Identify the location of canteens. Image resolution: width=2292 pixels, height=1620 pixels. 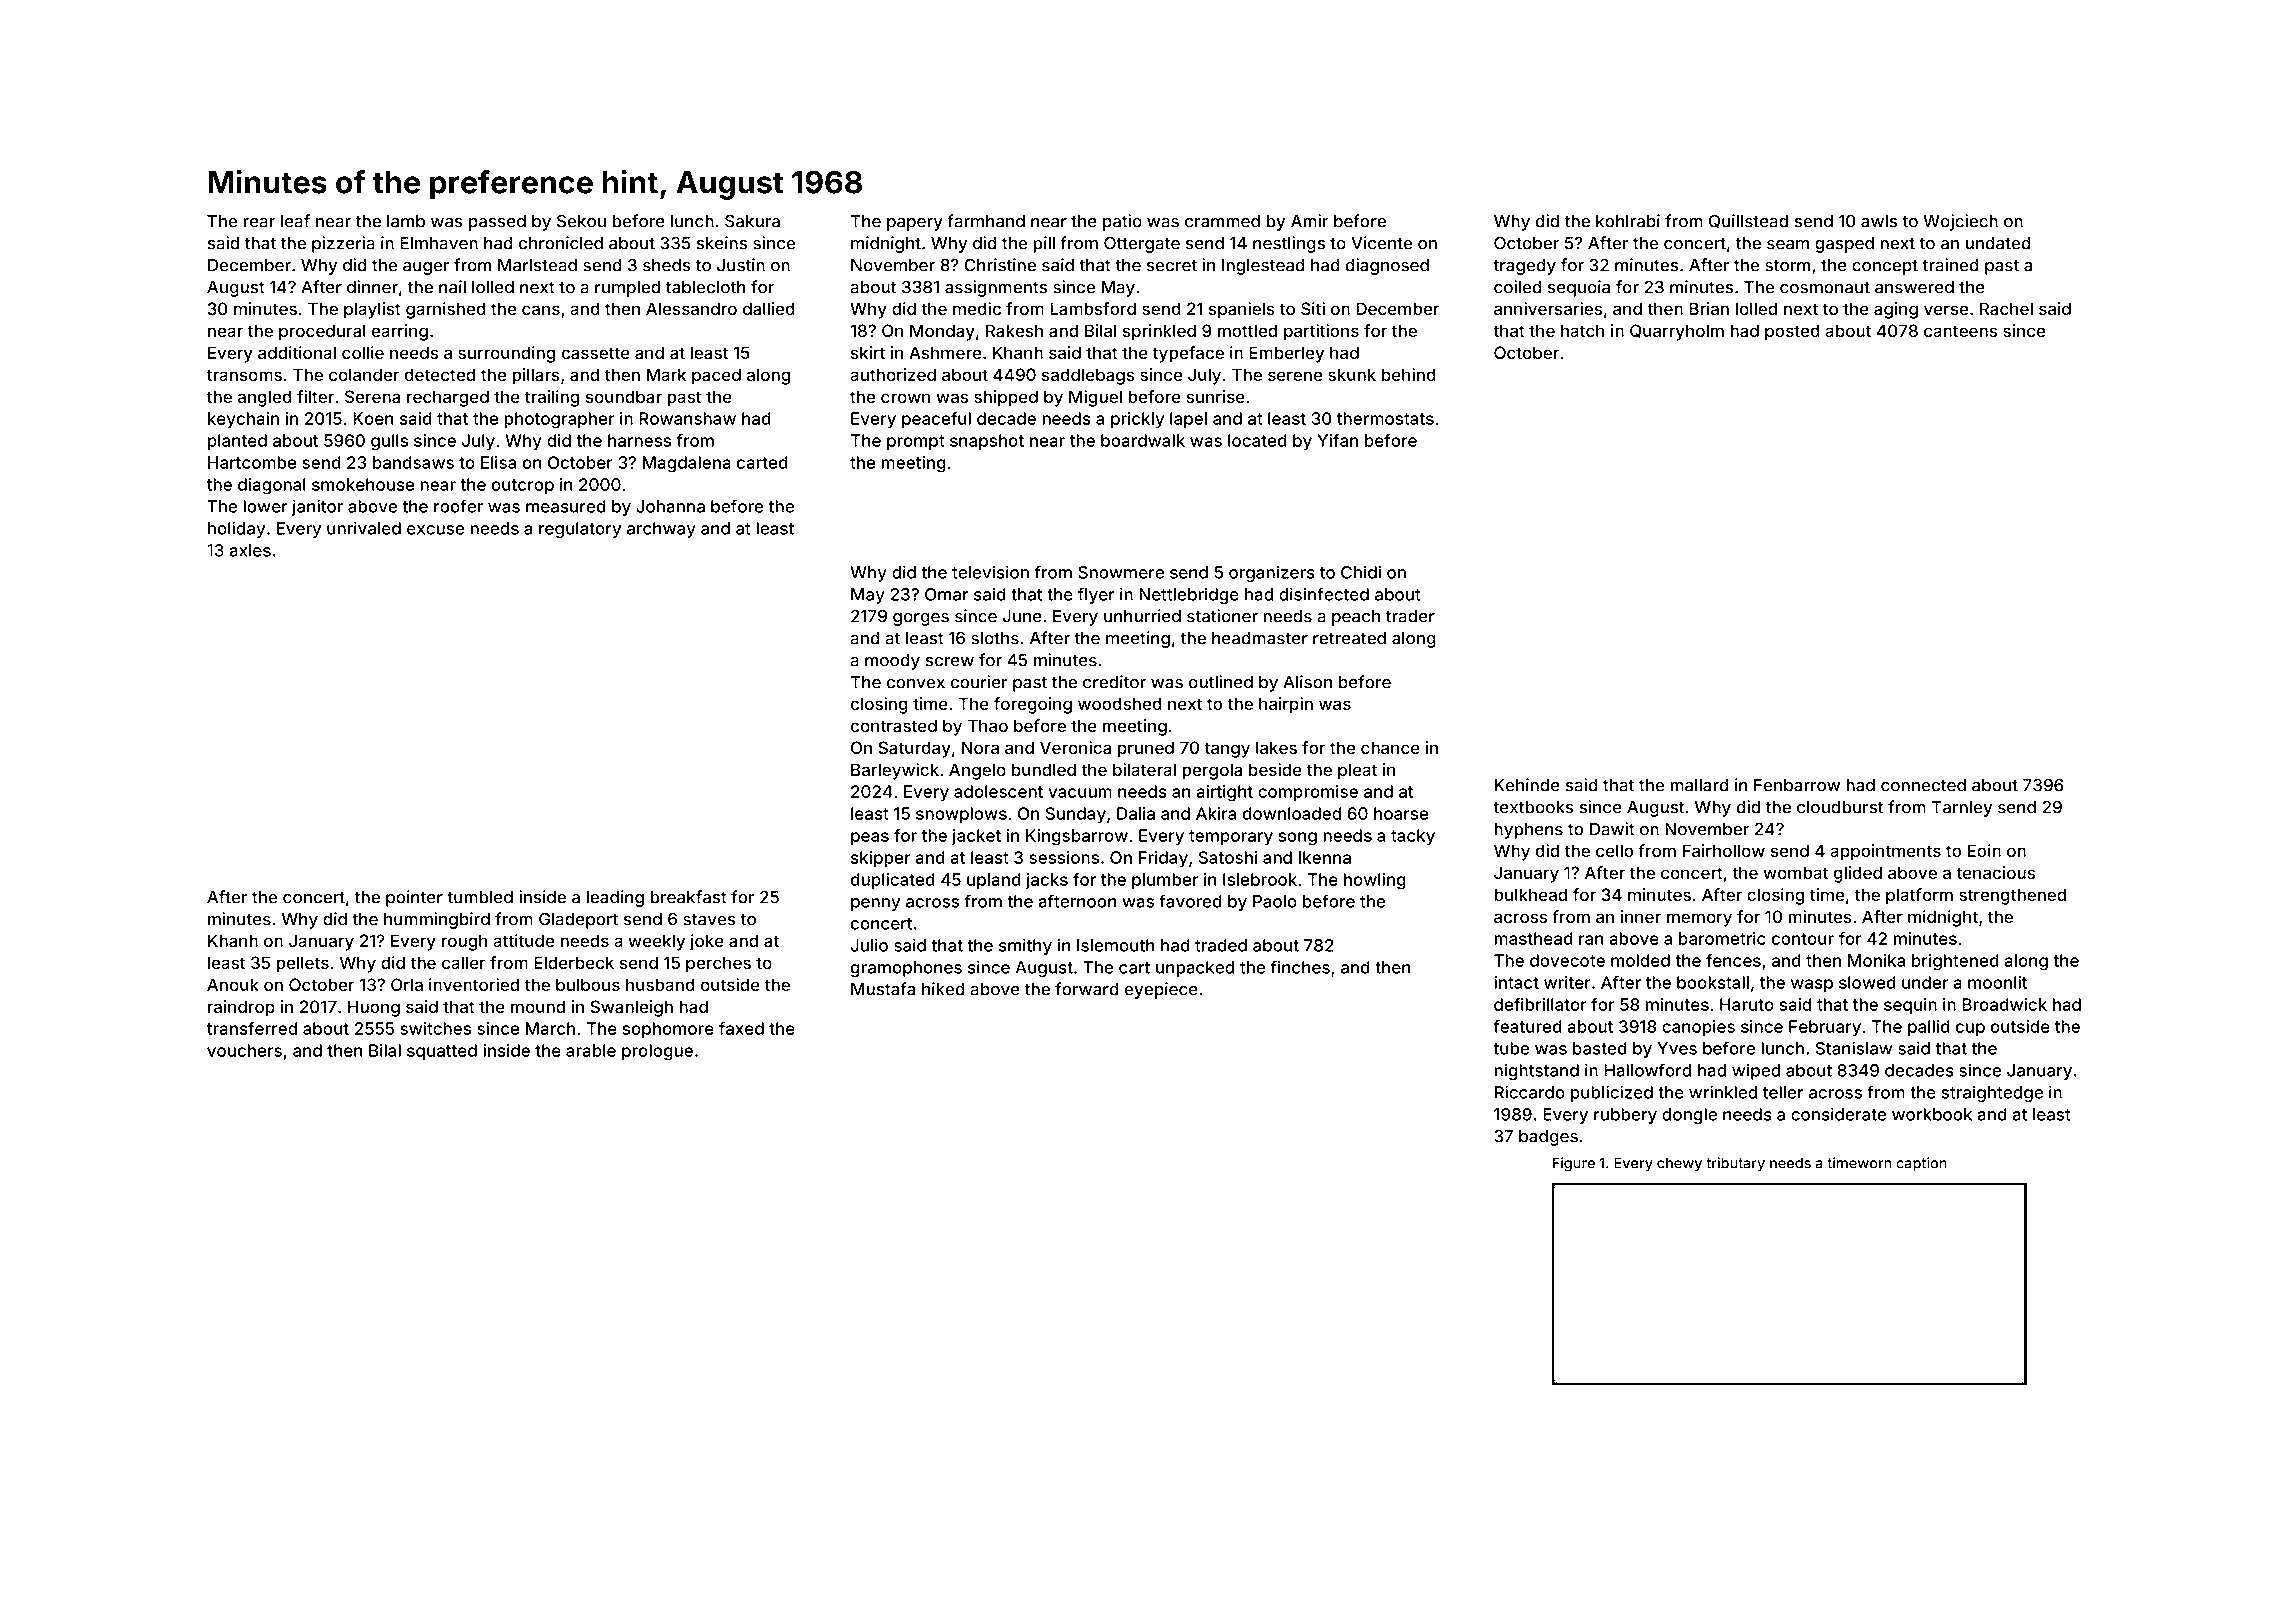
(1960, 331).
